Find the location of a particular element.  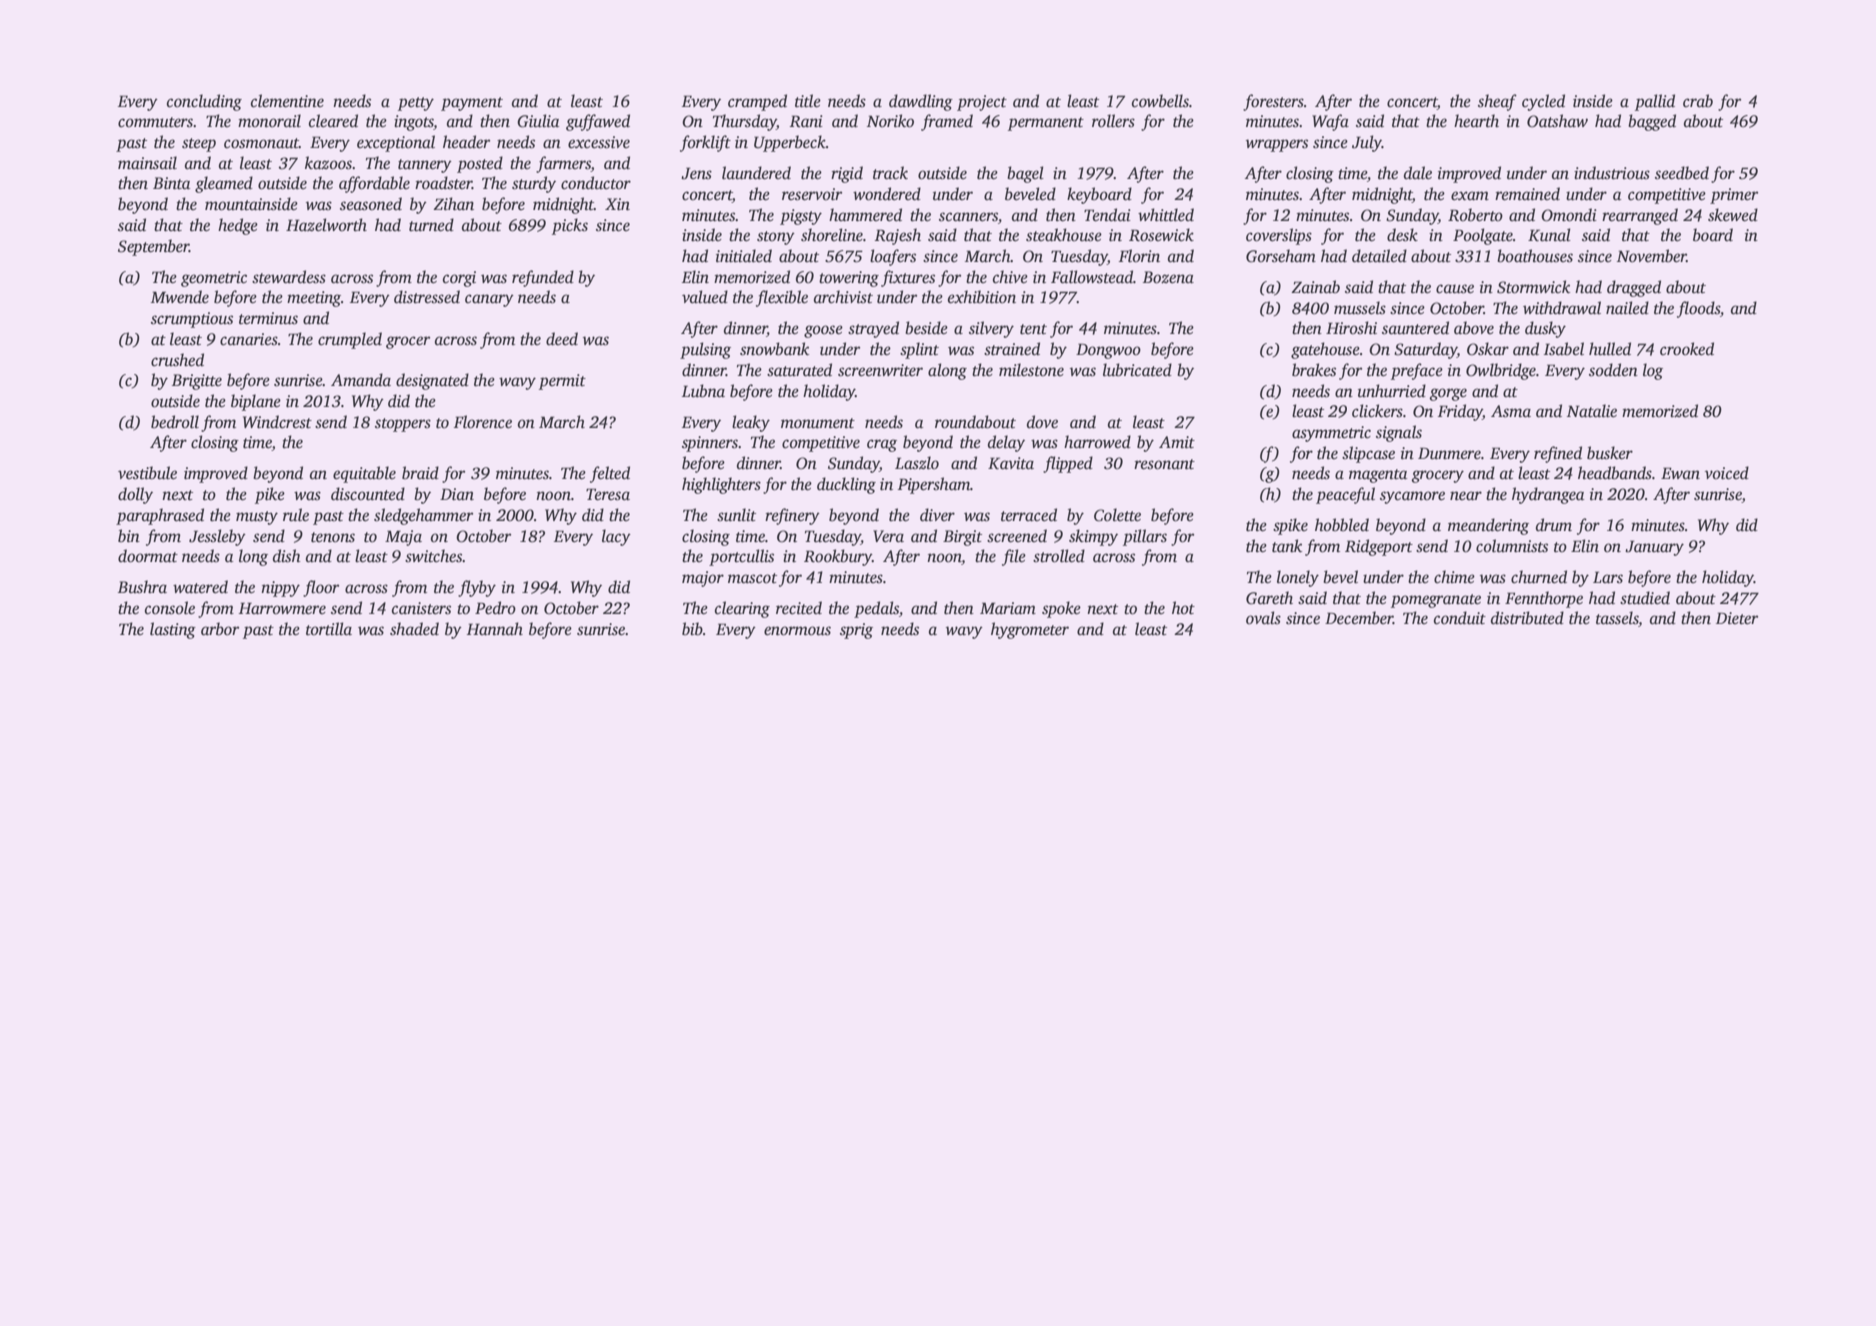

Brigitte is located at coordinates (197, 382).
